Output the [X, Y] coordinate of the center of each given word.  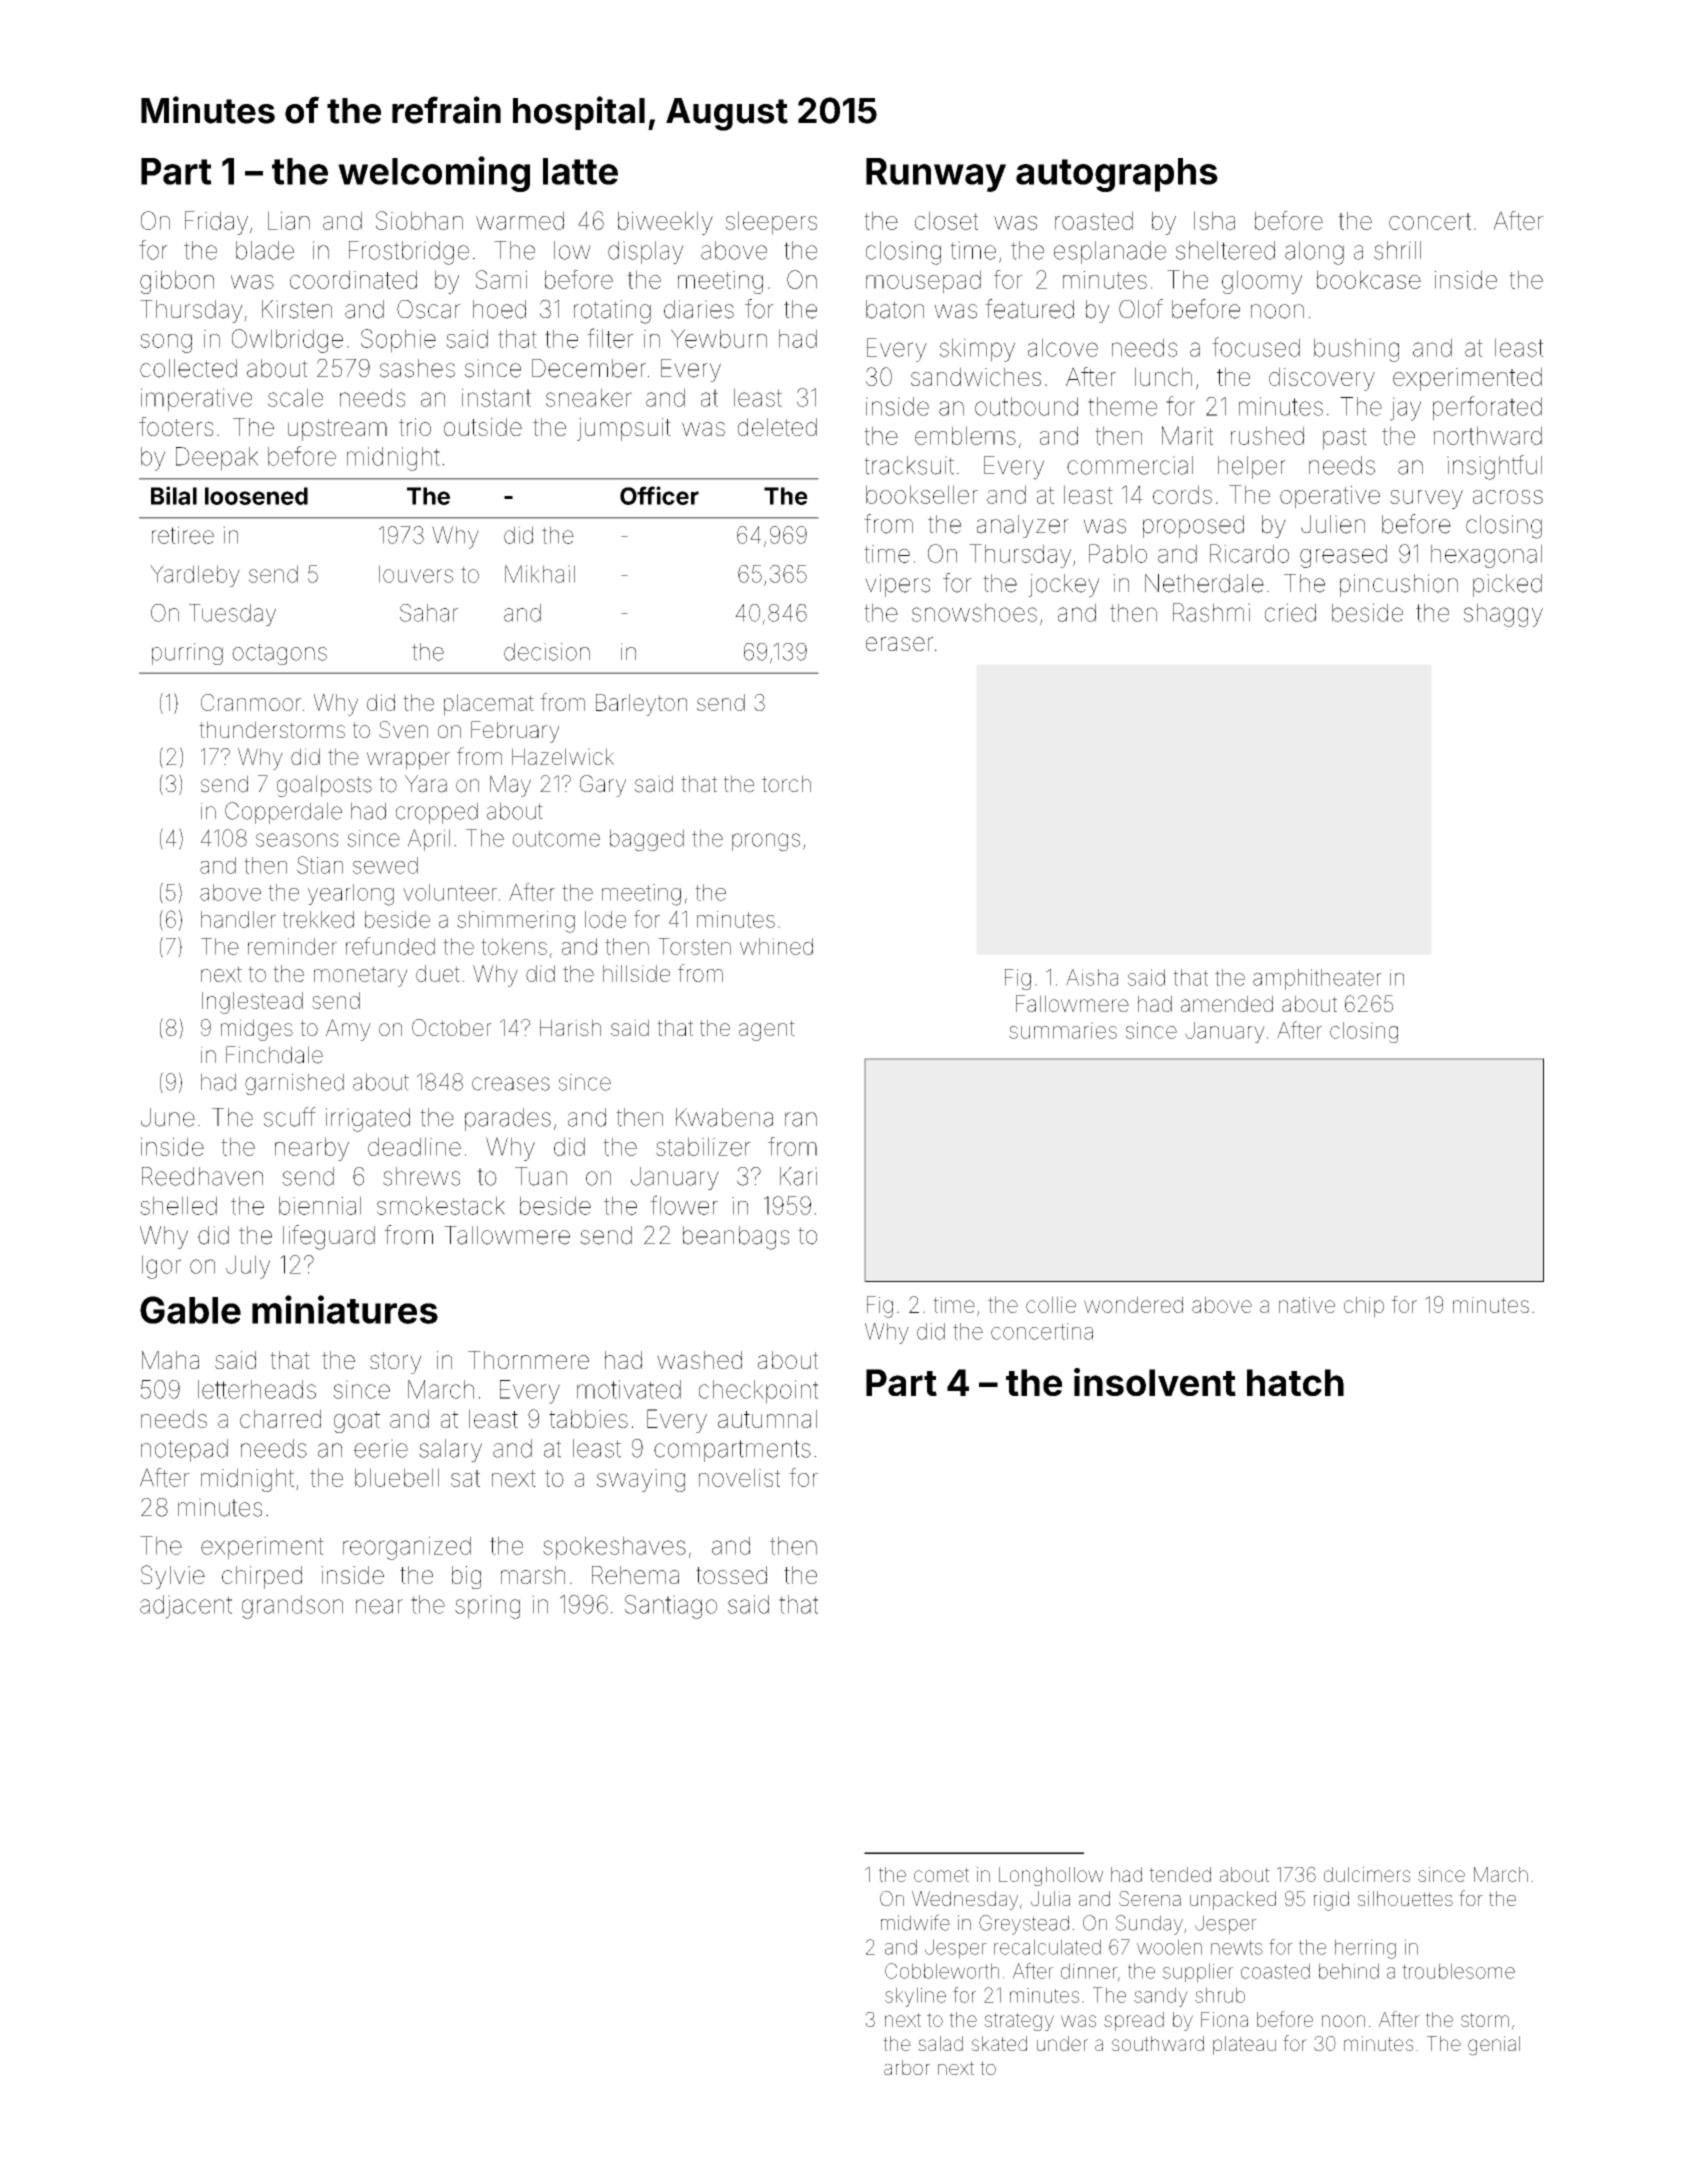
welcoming [434, 174]
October [452, 1027]
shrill [1397, 250]
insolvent [1155, 1382]
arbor [907, 2067]
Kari [798, 1176]
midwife [915, 1922]
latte [580, 171]
